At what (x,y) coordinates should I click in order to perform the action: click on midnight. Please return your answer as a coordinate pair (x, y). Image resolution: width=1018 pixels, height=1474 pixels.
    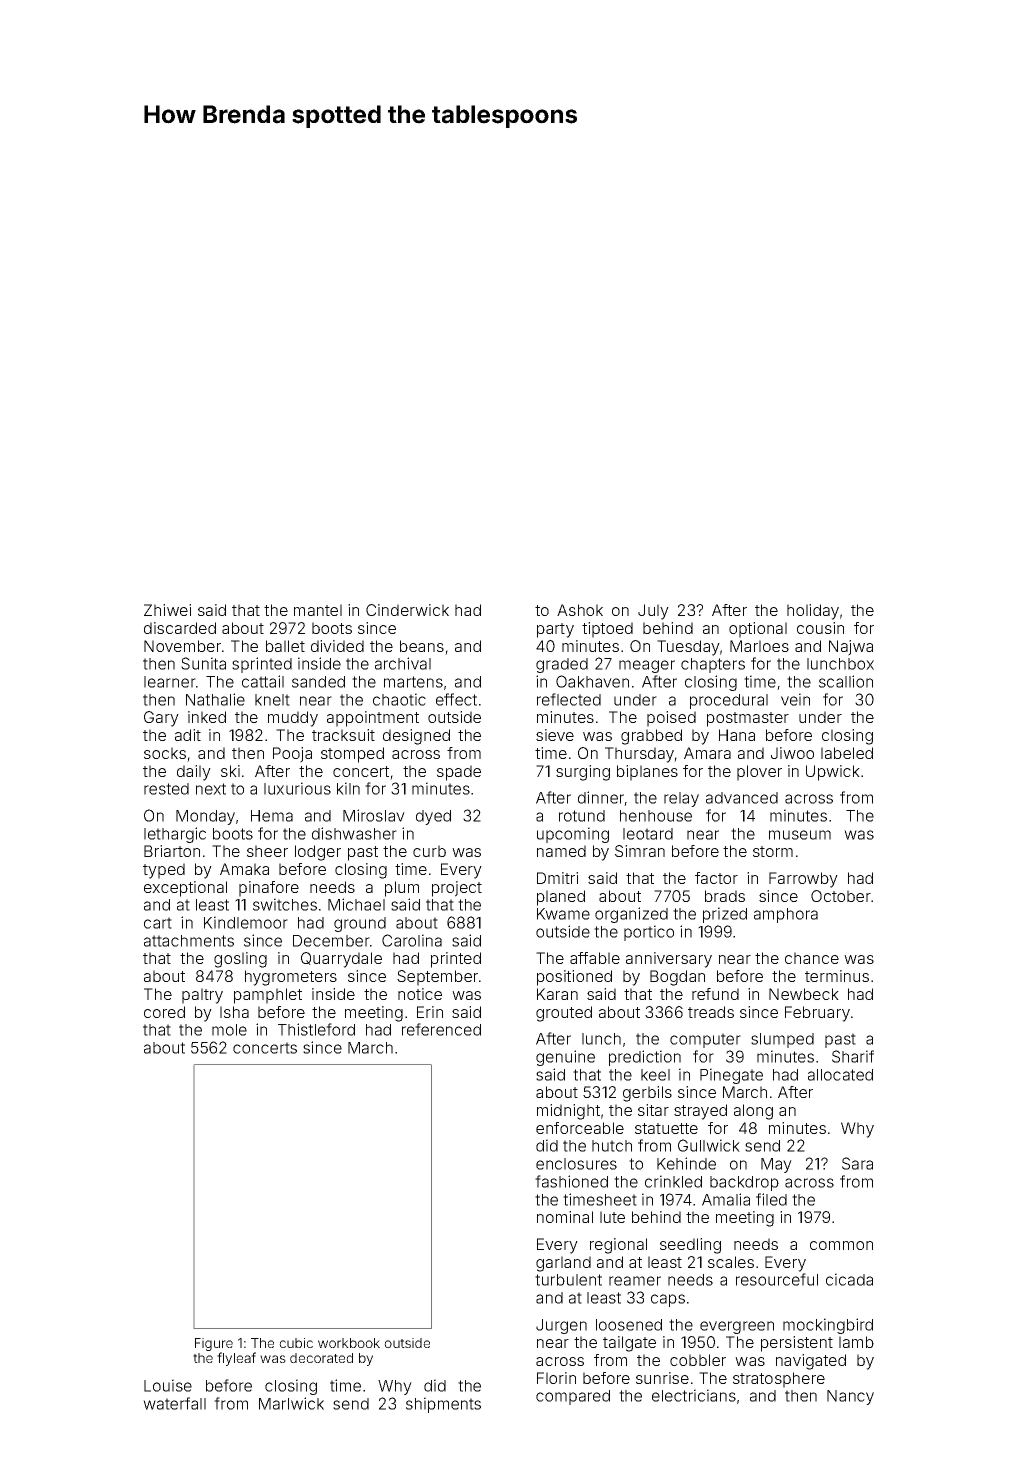
    Looking at the image, I should click on (568, 1112).
